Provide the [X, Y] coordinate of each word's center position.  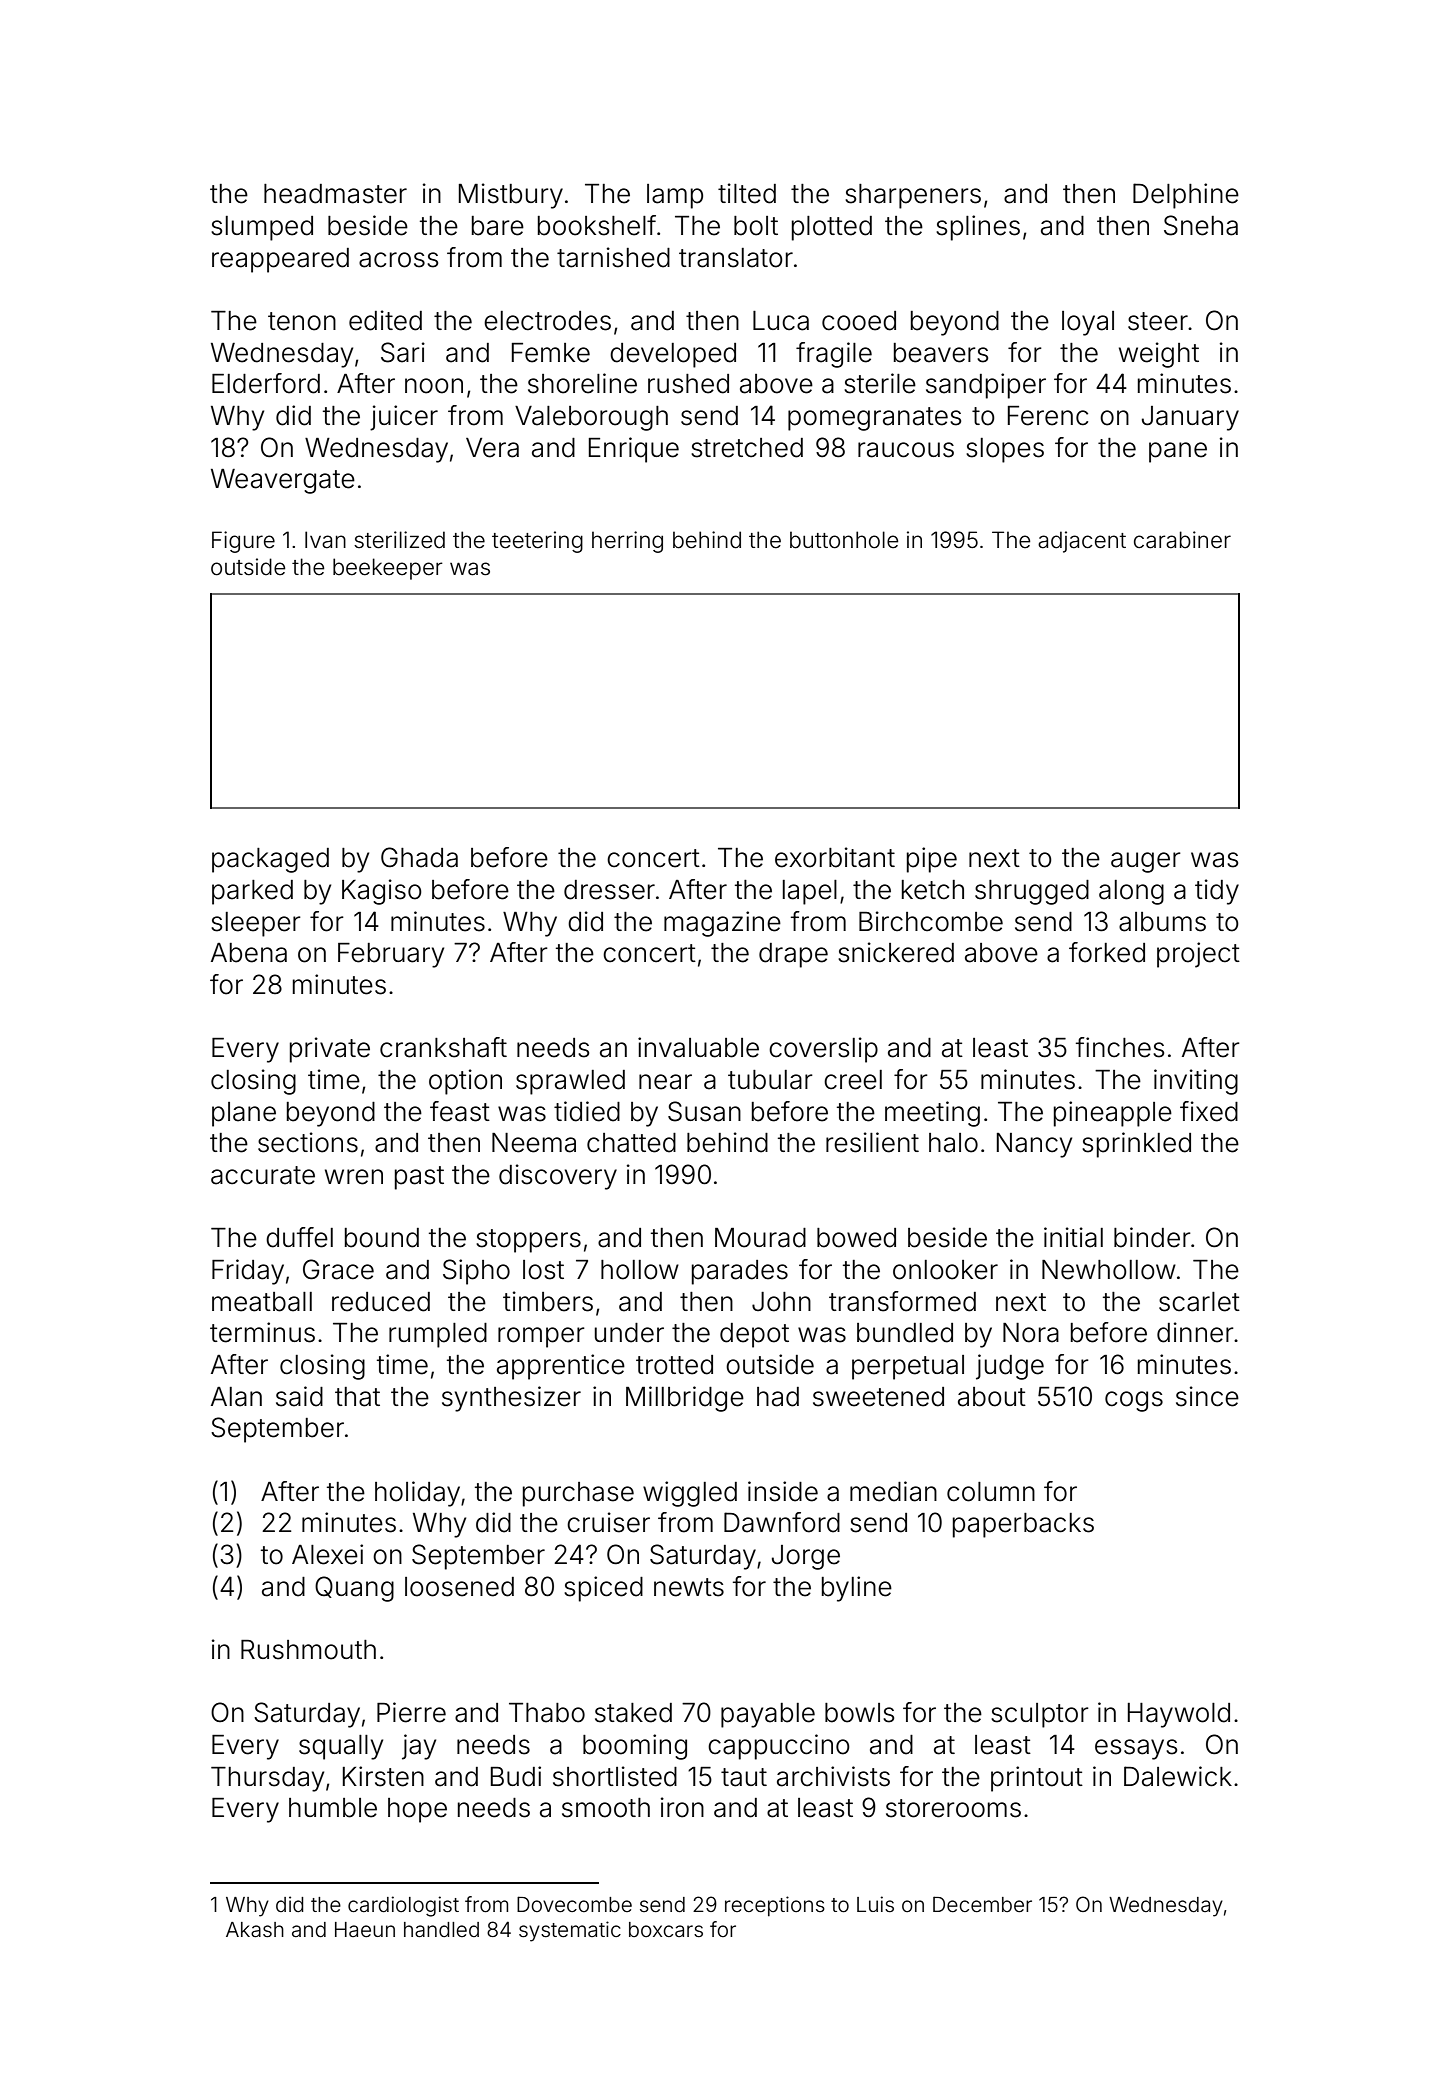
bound [382, 1238]
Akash [255, 1929]
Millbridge [685, 1399]
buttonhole [844, 540]
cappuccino [779, 1747]
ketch [933, 890]
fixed [1209, 1111]
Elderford [266, 383]
